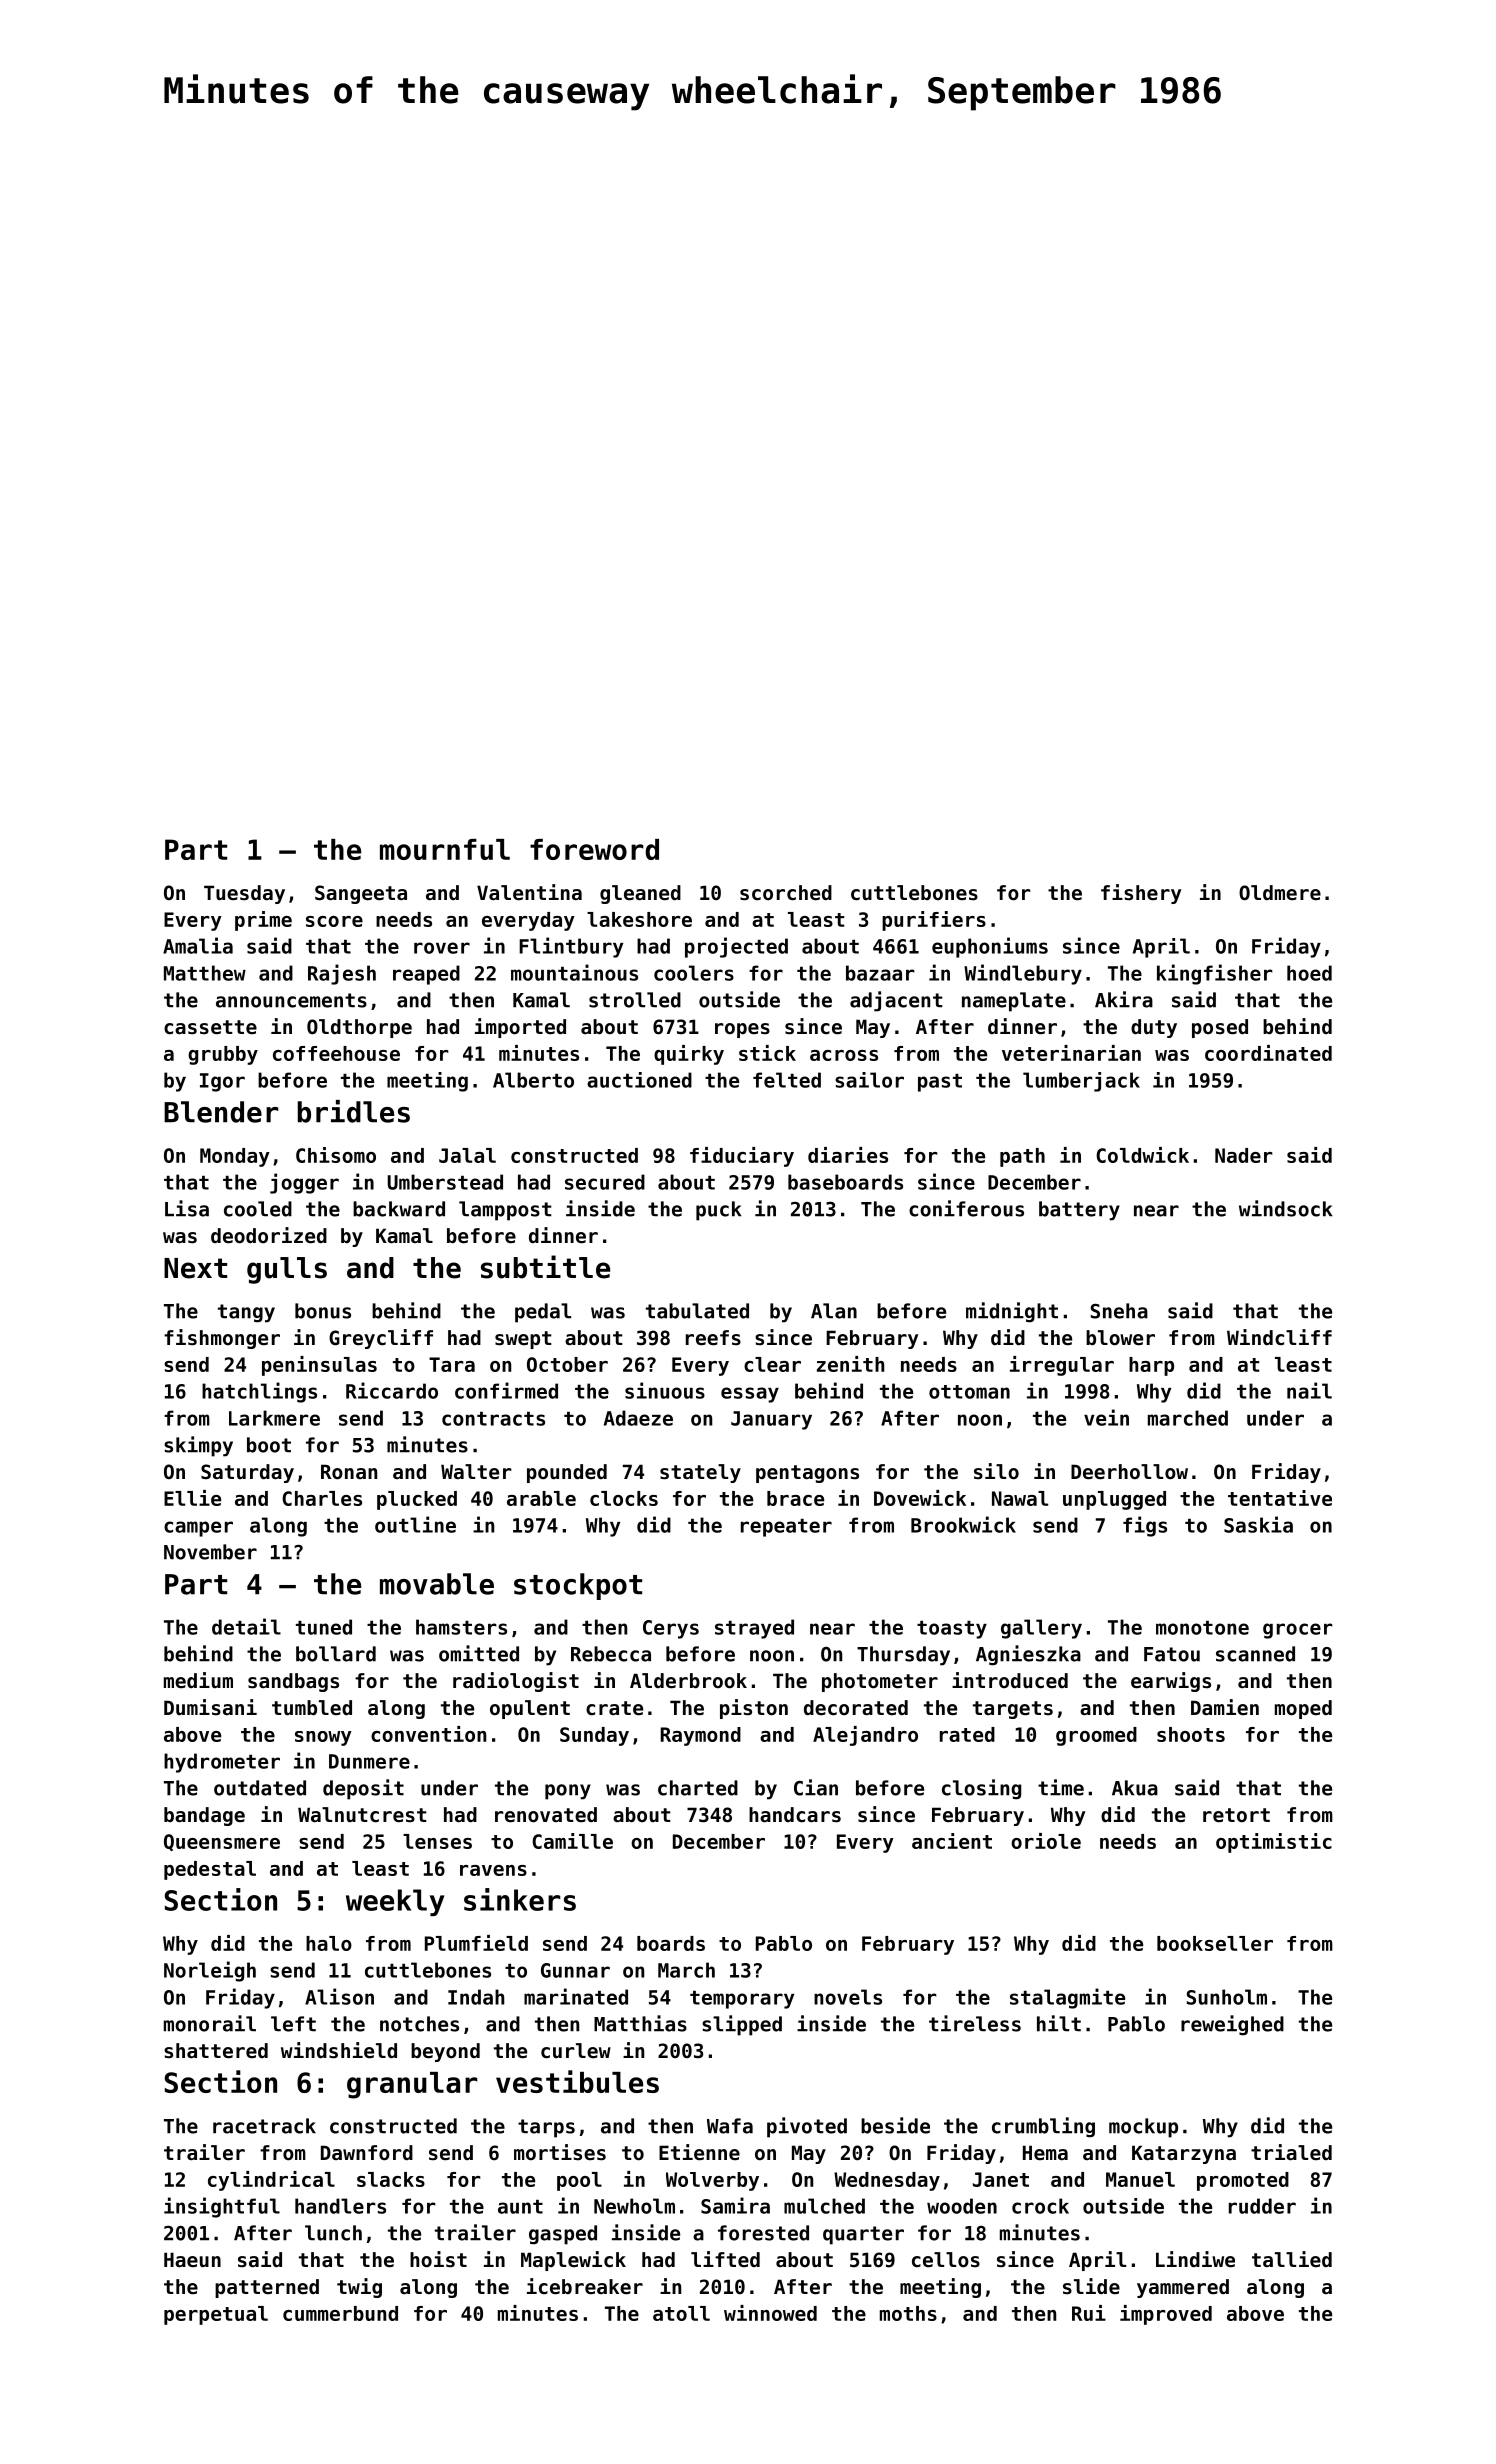 The height and width of the screenshot is (2464, 1496). Describe the element at coordinates (1202, 1628) in the screenshot. I see `monotone` at that location.
